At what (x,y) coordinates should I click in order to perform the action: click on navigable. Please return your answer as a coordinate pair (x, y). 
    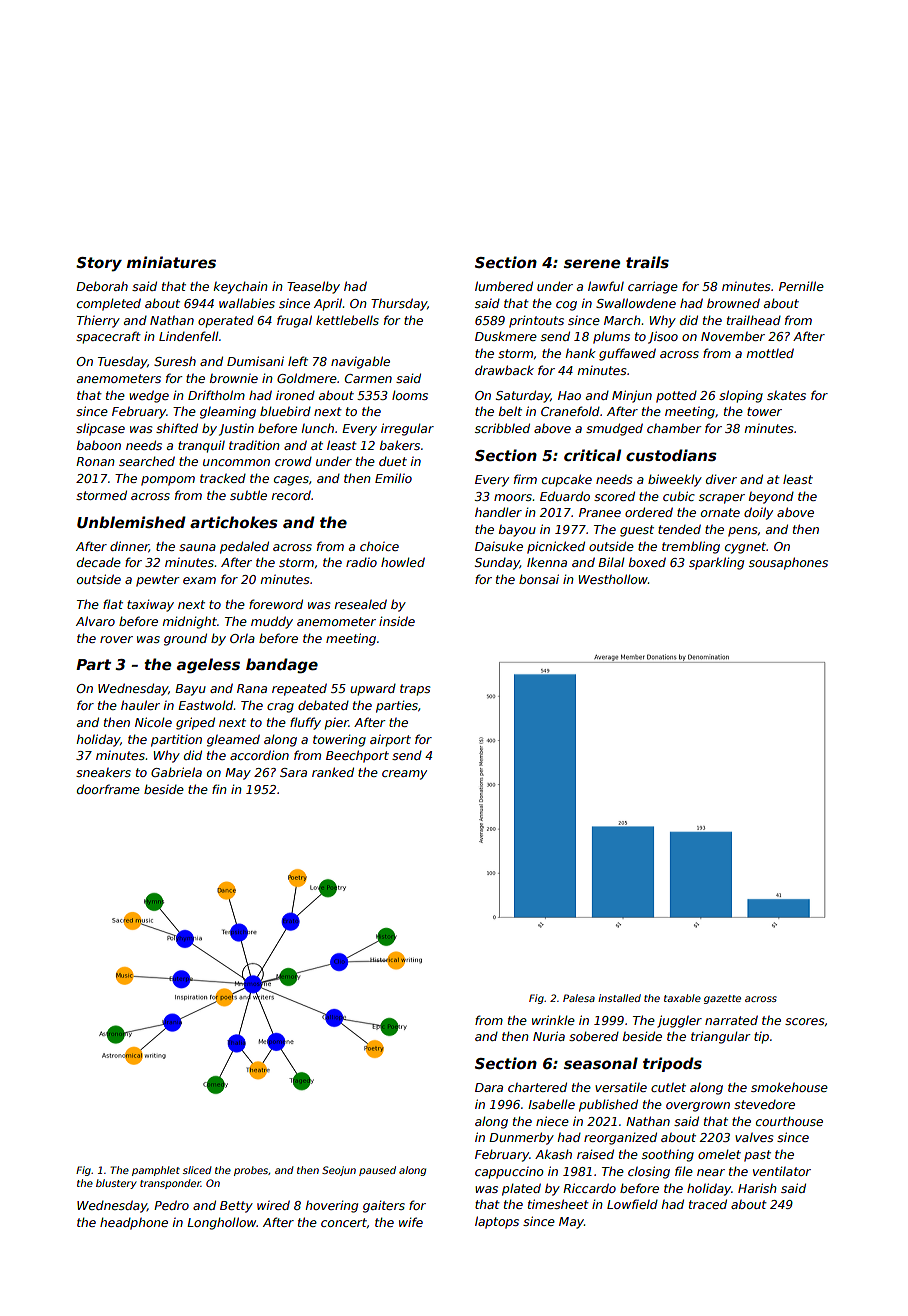
    Looking at the image, I should click on (360, 362).
